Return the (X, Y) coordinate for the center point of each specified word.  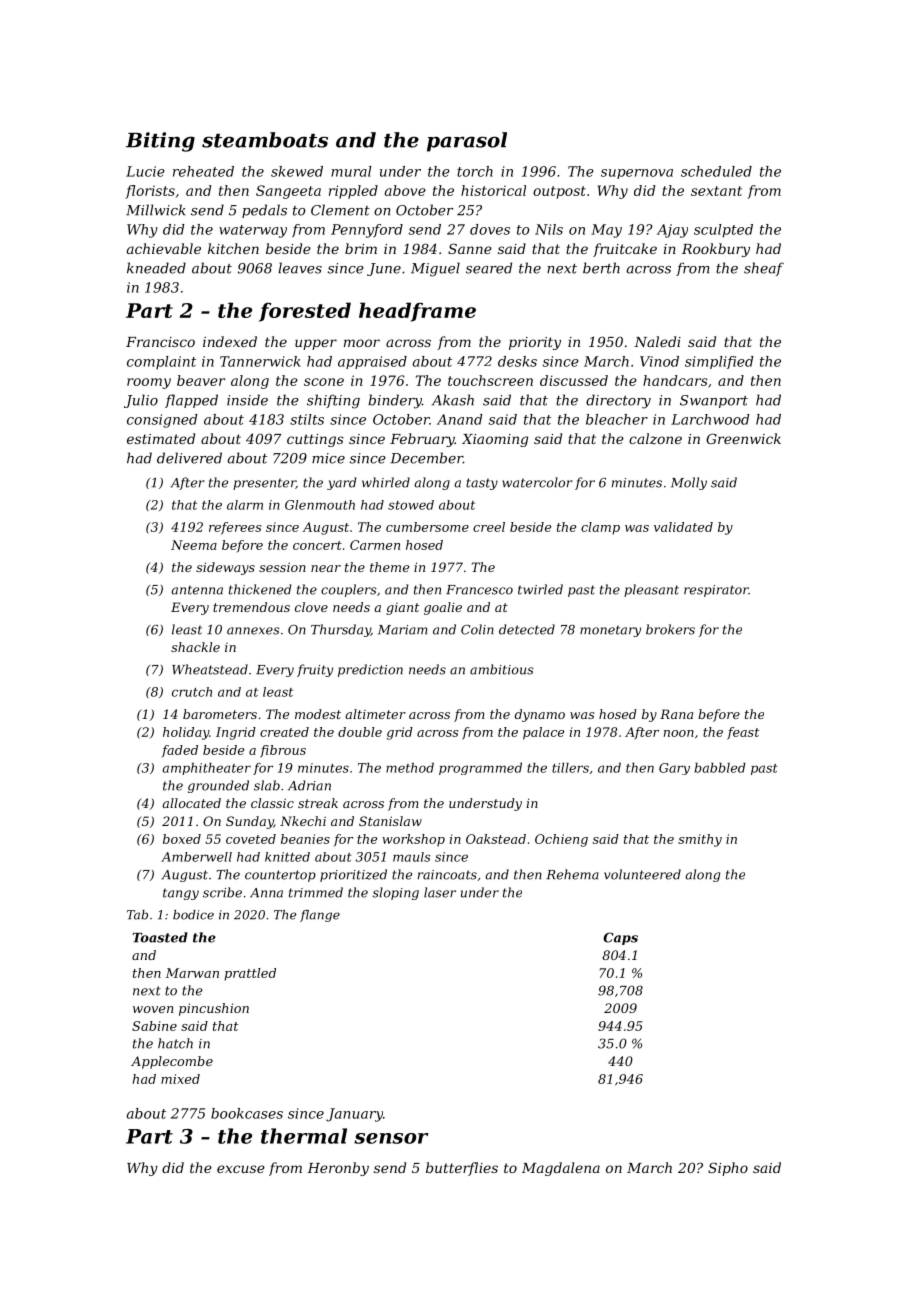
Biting (160, 142)
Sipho (728, 1169)
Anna (266, 893)
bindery (395, 401)
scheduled (716, 171)
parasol (467, 142)
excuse (241, 1169)
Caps (620, 938)
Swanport (714, 401)
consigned (162, 421)
